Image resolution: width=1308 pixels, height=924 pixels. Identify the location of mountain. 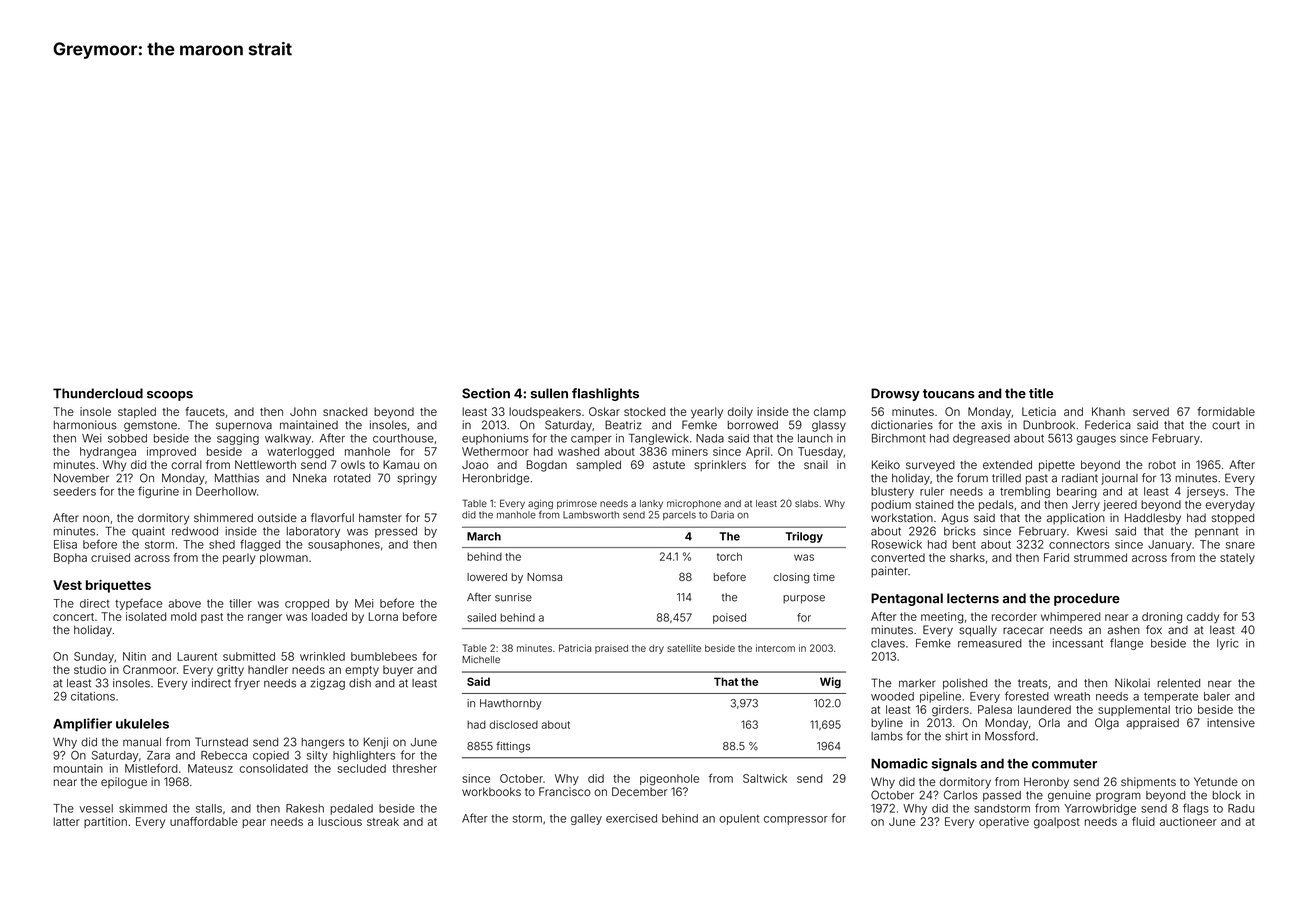
(78, 768).
